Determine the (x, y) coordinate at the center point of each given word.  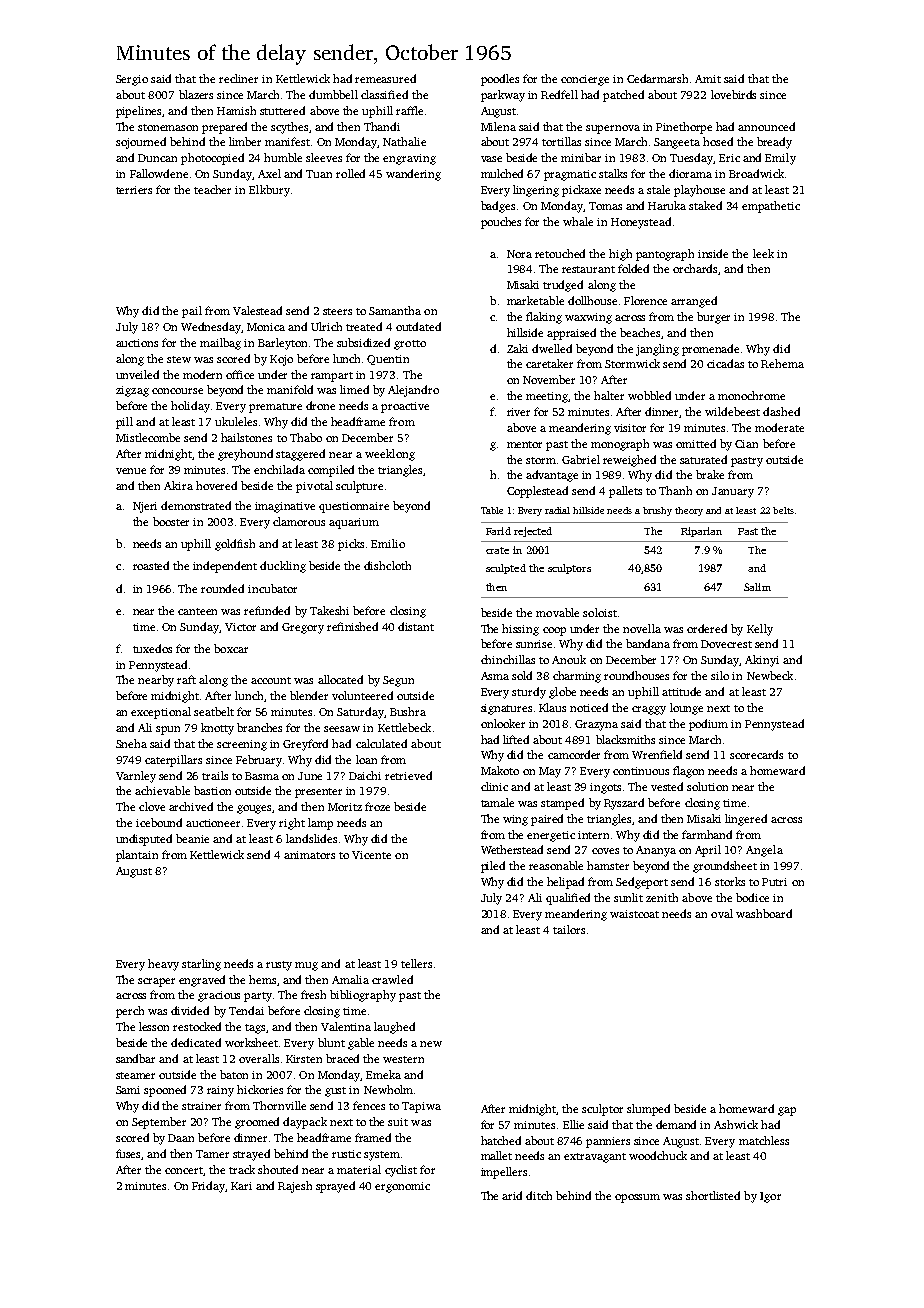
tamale (497, 802)
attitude (681, 691)
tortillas (561, 141)
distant (416, 626)
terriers (134, 190)
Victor (240, 627)
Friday (208, 1187)
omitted (696, 443)
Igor (770, 1197)
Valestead (257, 310)
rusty (279, 966)
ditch (539, 1195)
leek (763, 253)
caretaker (549, 363)
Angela (764, 851)
